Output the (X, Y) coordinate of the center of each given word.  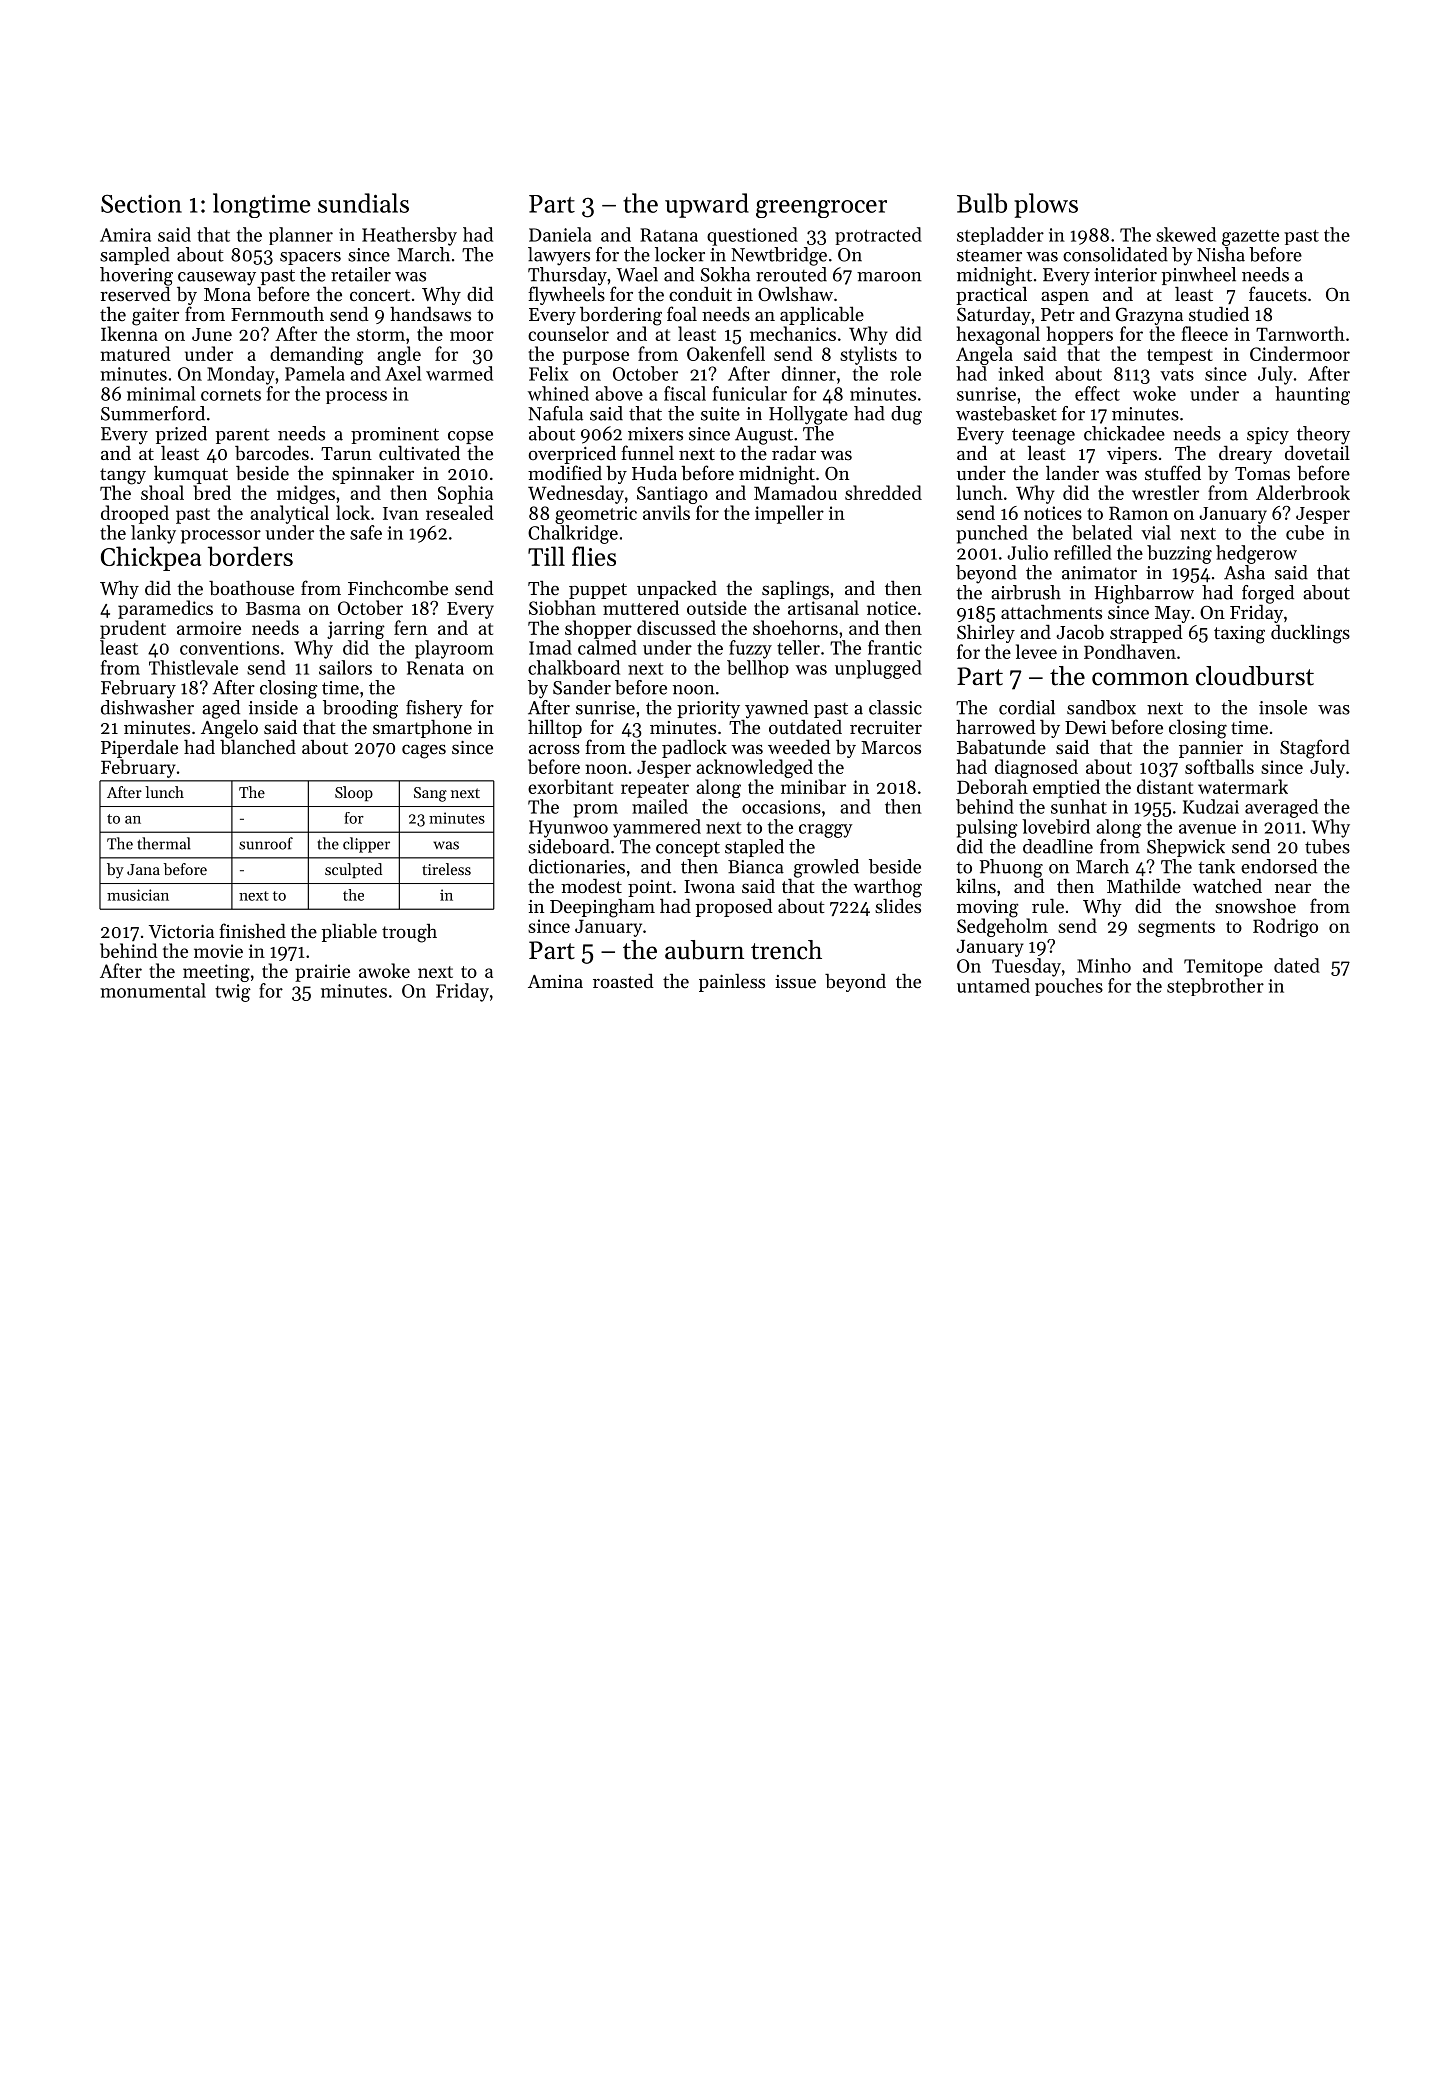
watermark (1243, 786)
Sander (582, 687)
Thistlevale (193, 667)
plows (1046, 205)
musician (138, 895)
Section (141, 204)
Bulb (982, 203)
